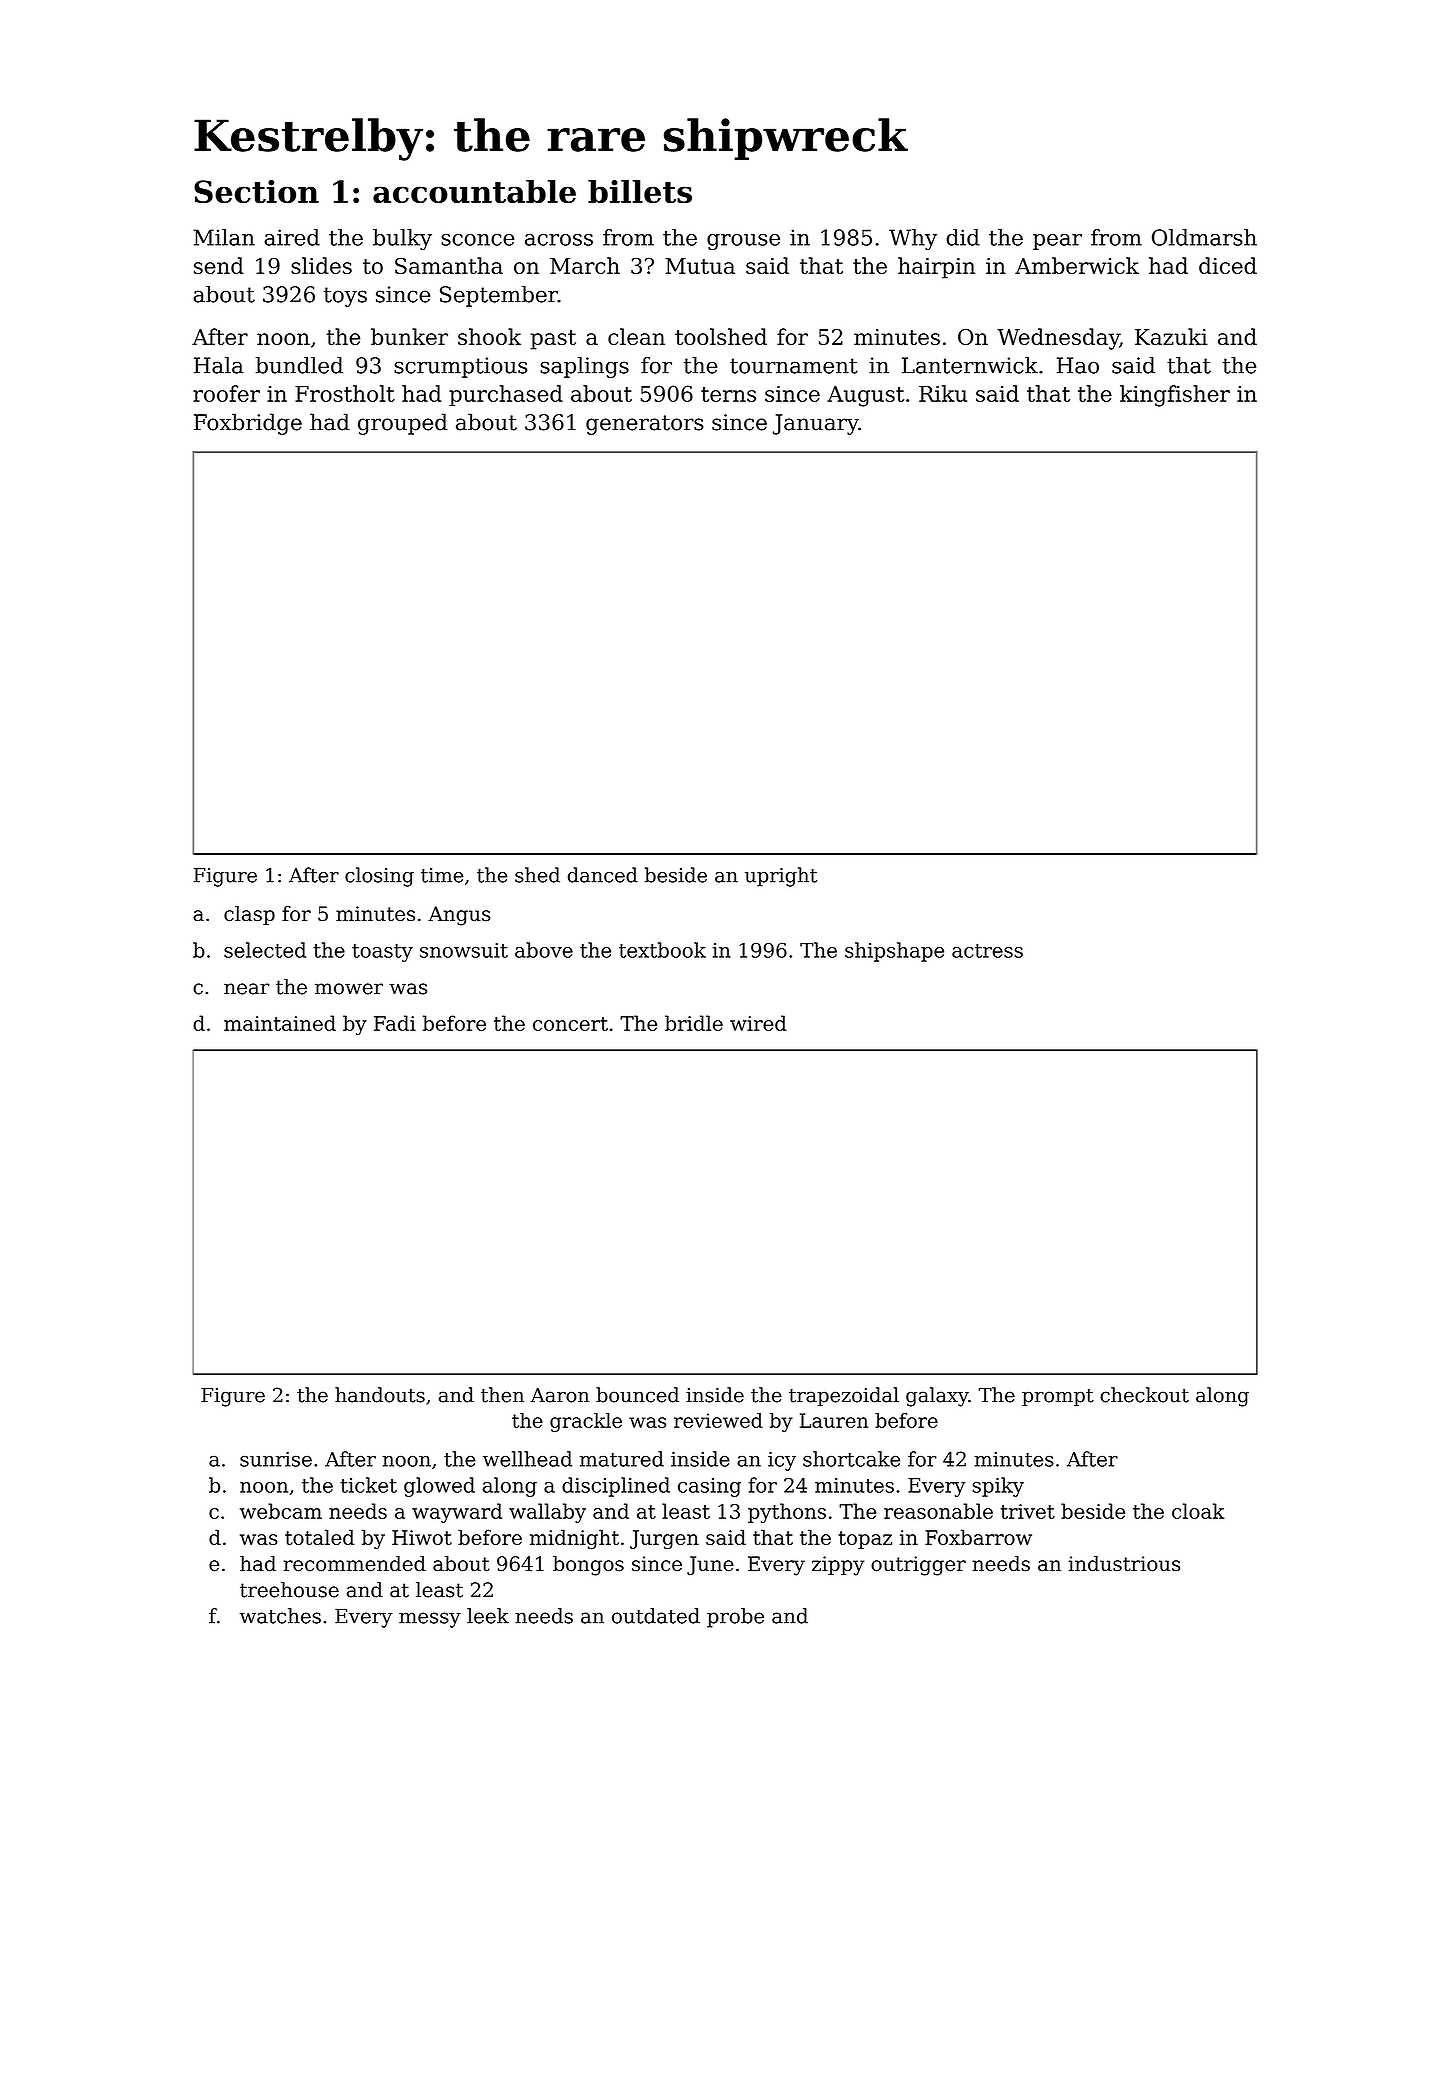 The image size is (1450, 2100). What do you see at coordinates (943, 393) in the document?
I see `Riku` at bounding box center [943, 393].
